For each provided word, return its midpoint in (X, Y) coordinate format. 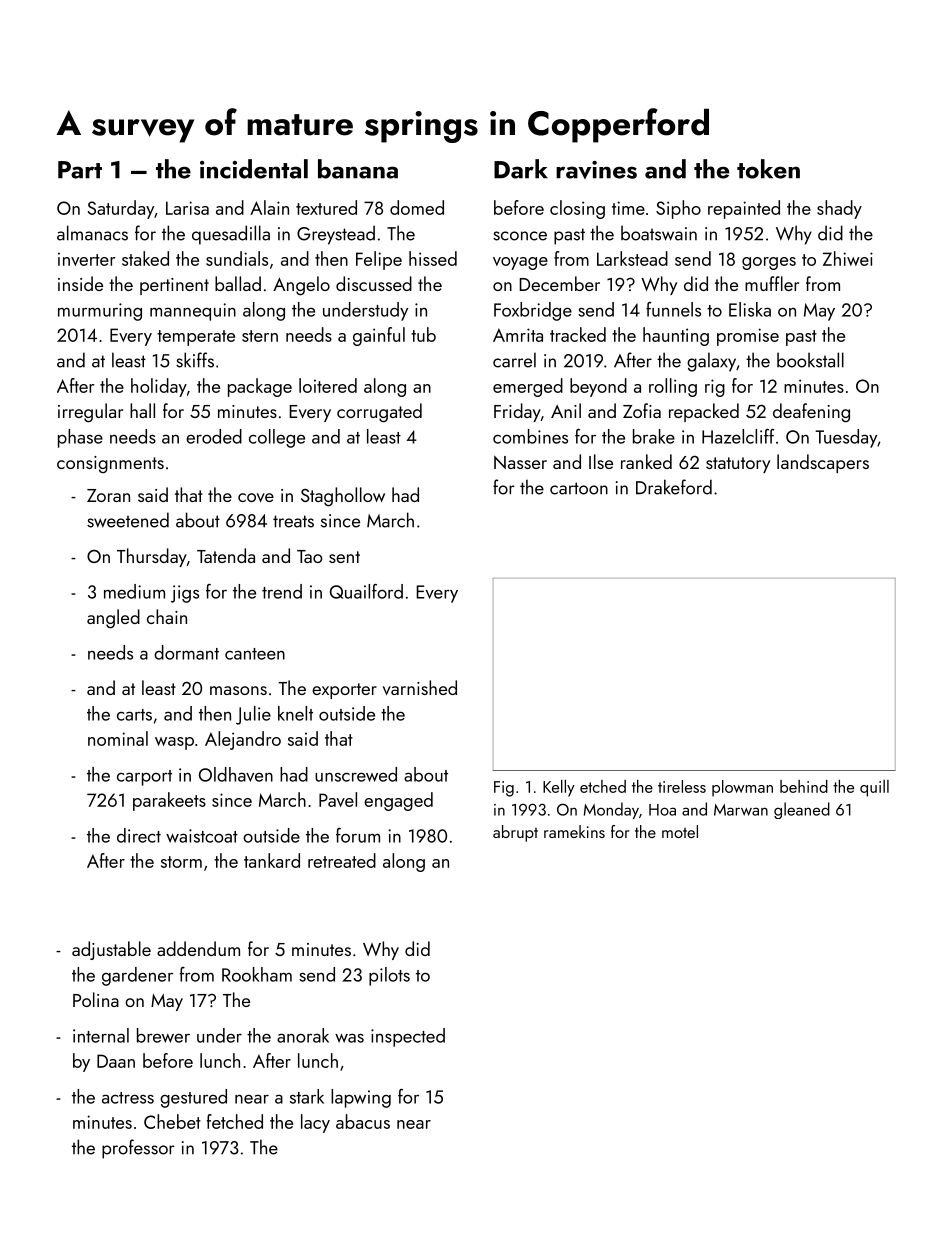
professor (138, 1149)
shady (839, 209)
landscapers (823, 463)
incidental (254, 169)
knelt (295, 713)
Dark (521, 169)
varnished (420, 687)
